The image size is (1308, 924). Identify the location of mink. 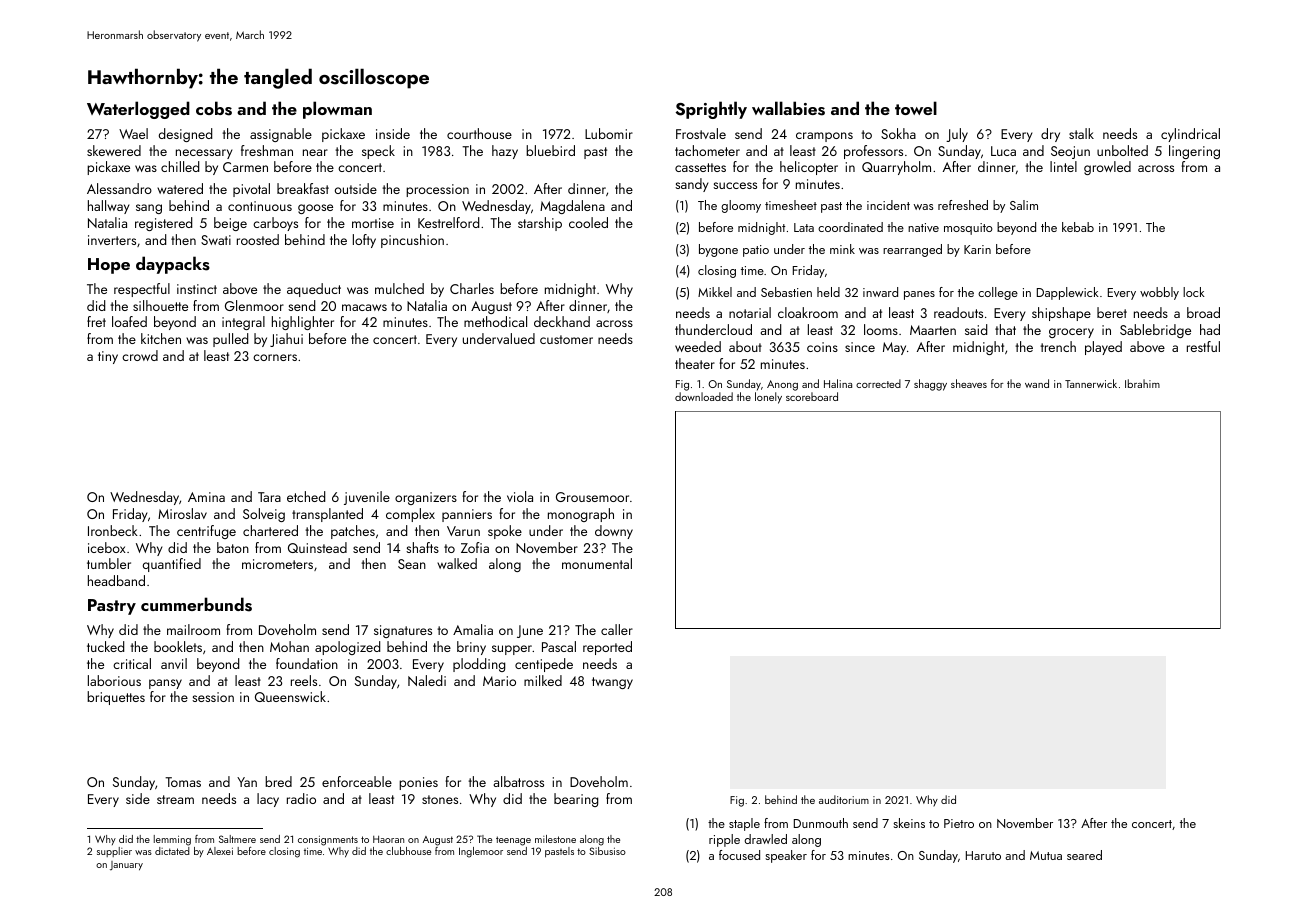
(842, 249).
